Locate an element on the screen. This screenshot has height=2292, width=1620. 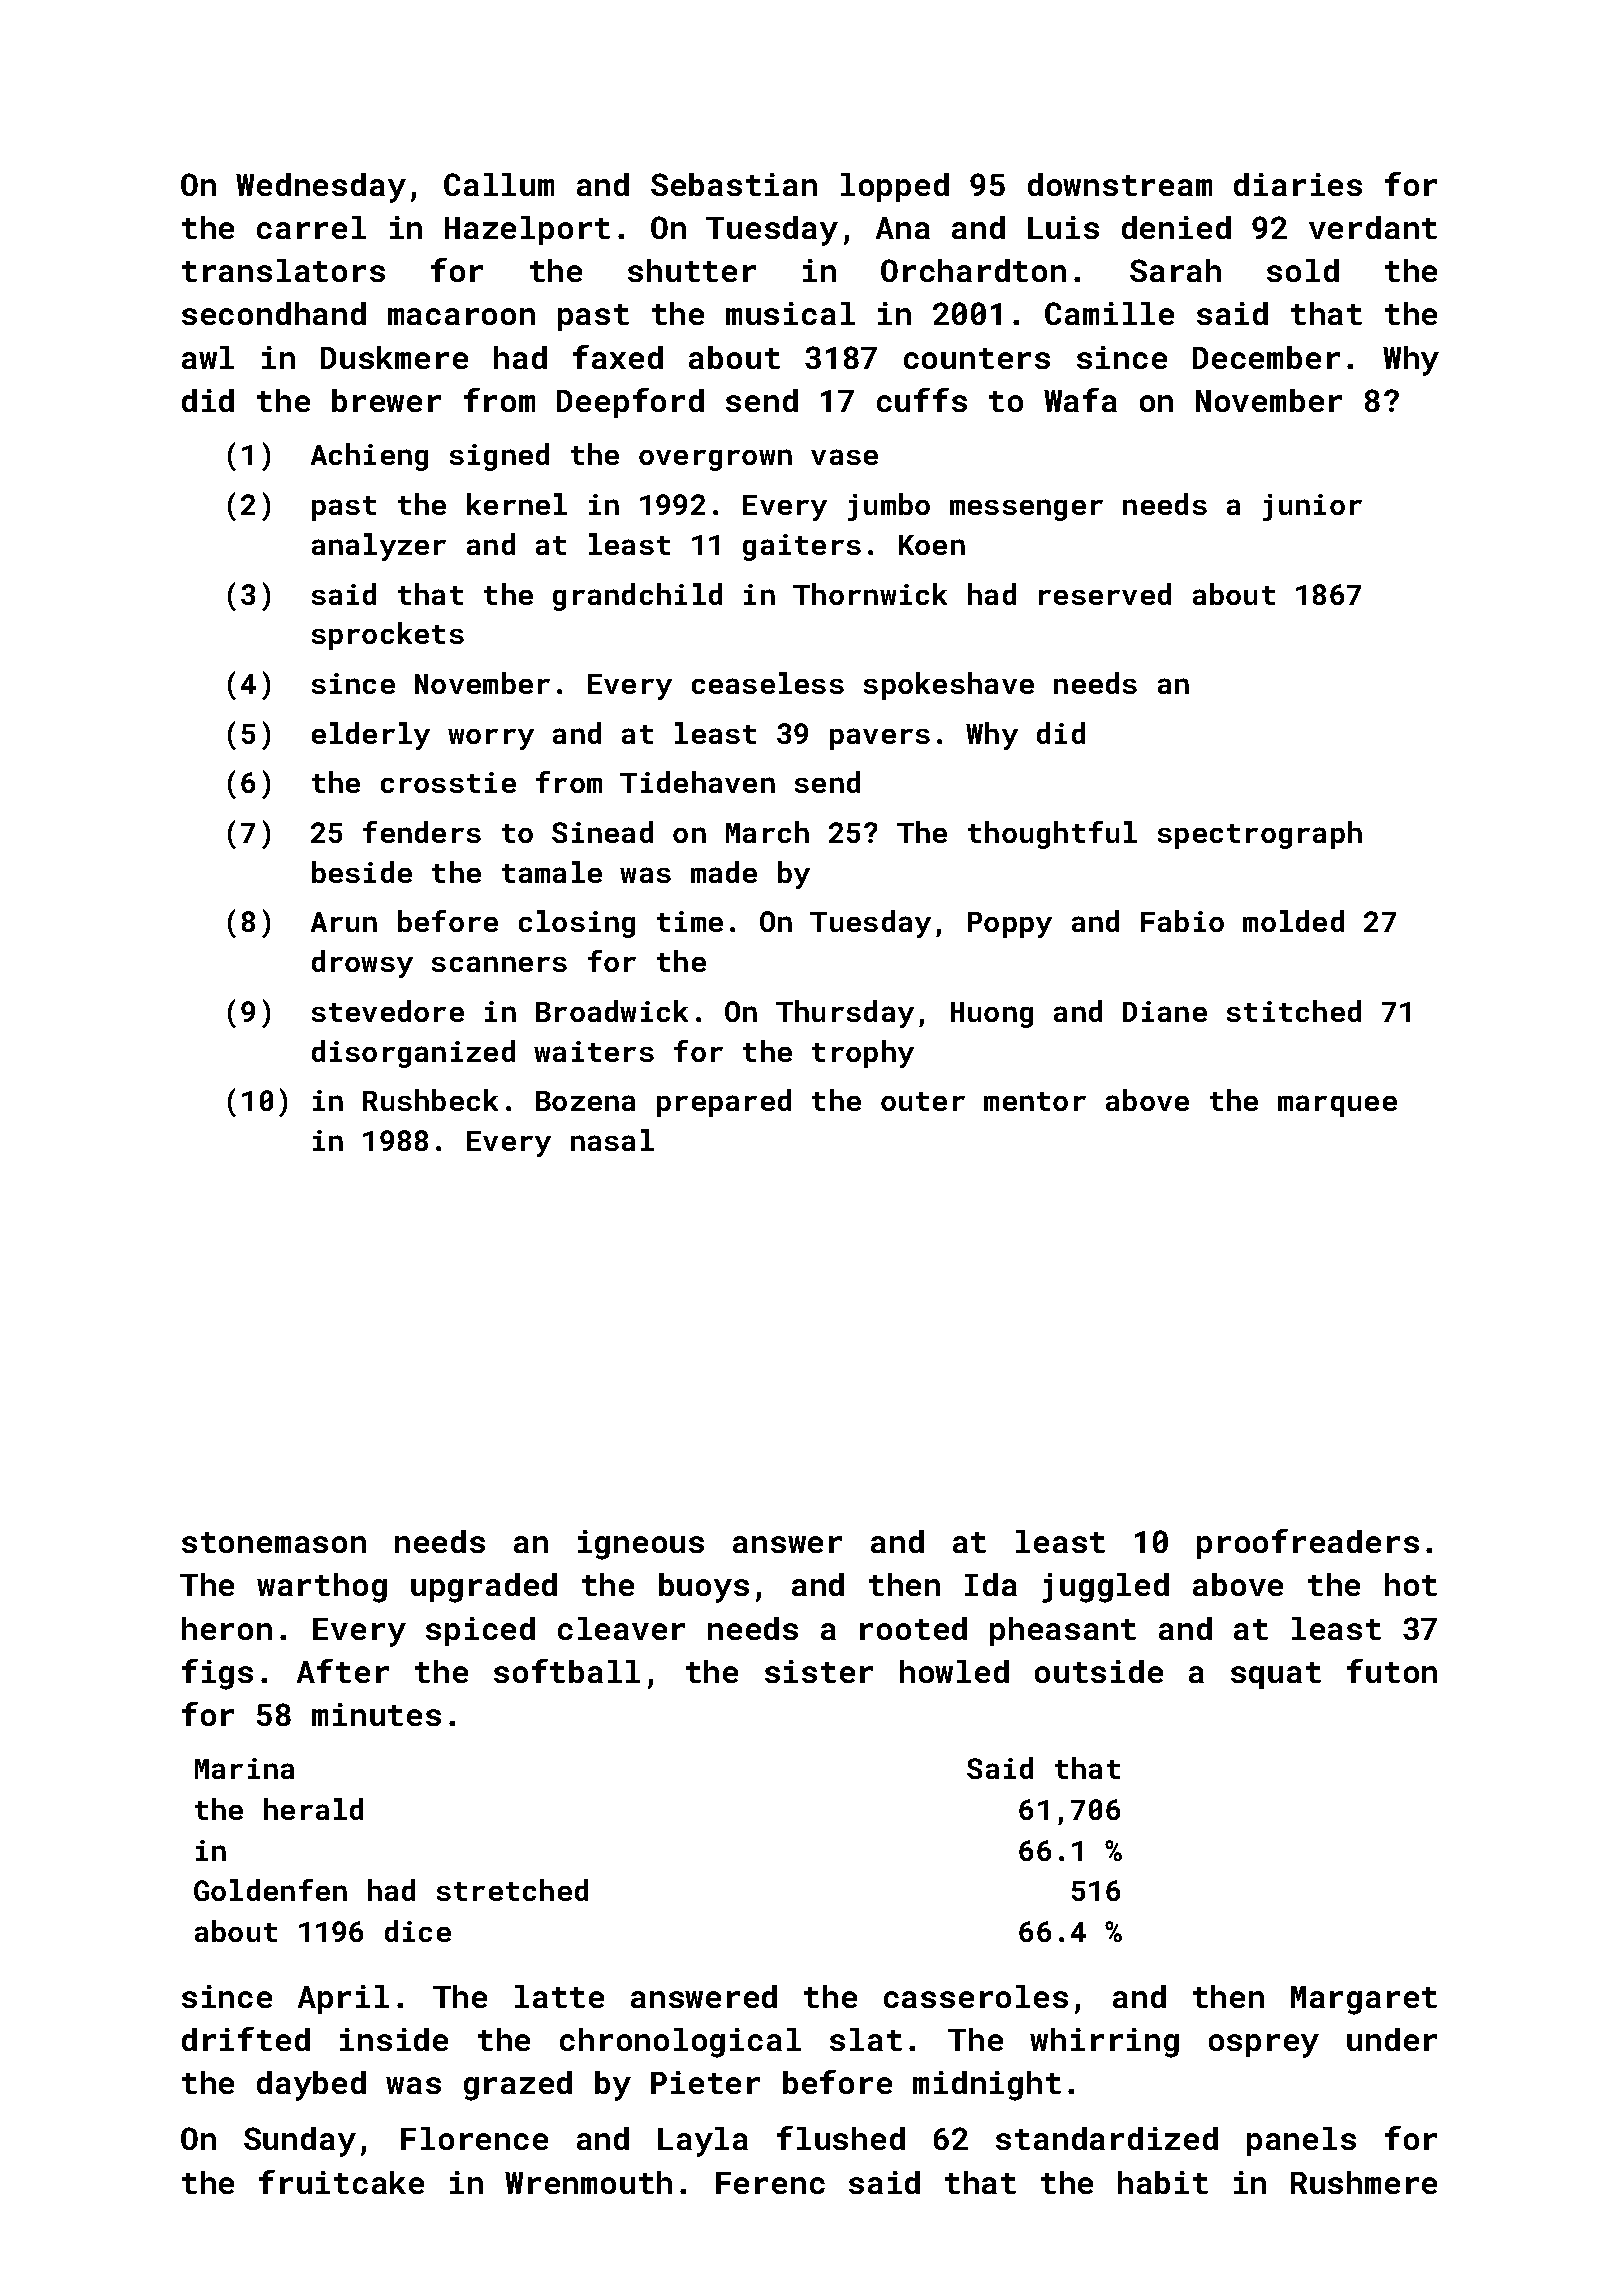
downstream is located at coordinates (1120, 184).
